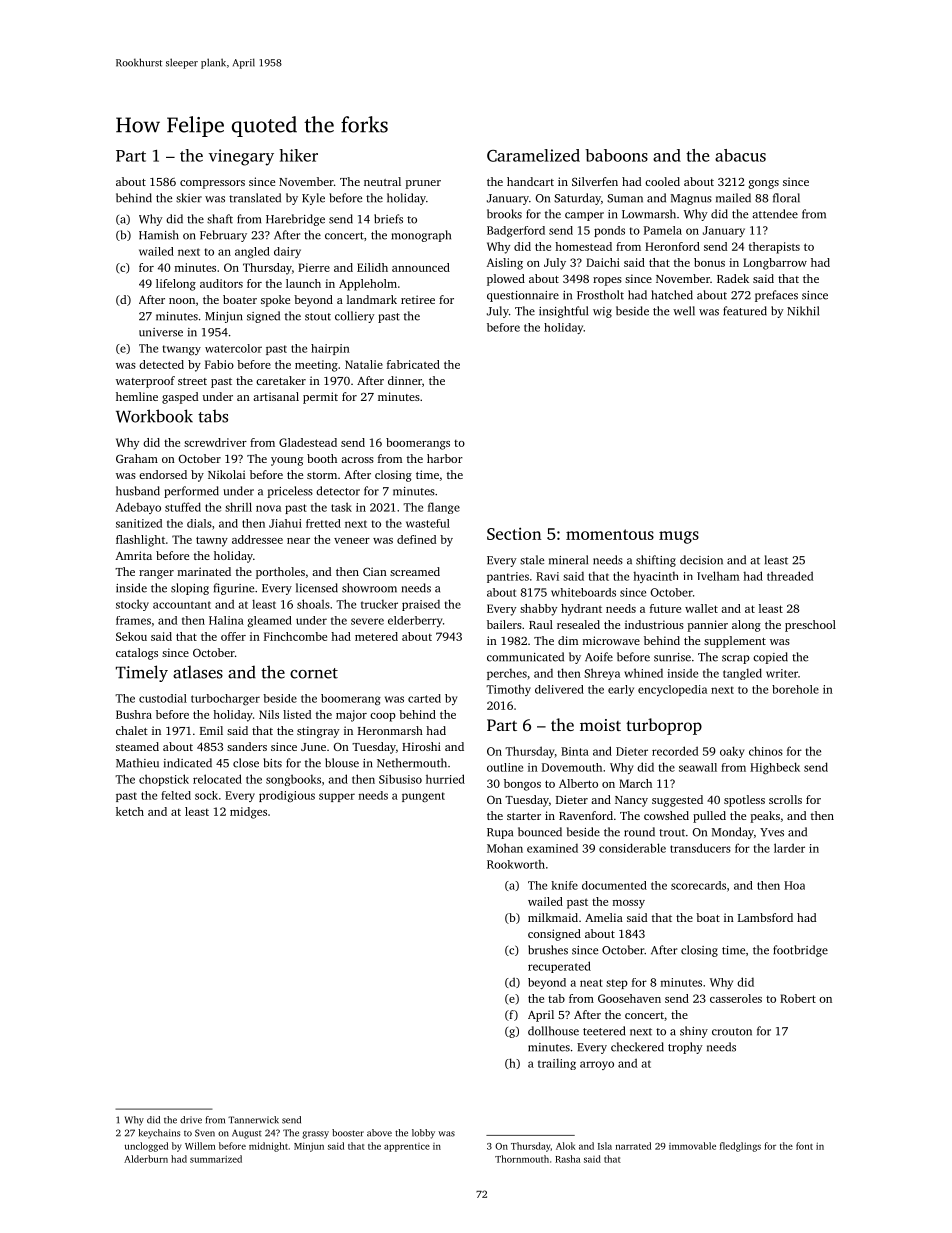 The width and height of the screenshot is (952, 1233). I want to click on Tannerwick, so click(253, 1120).
